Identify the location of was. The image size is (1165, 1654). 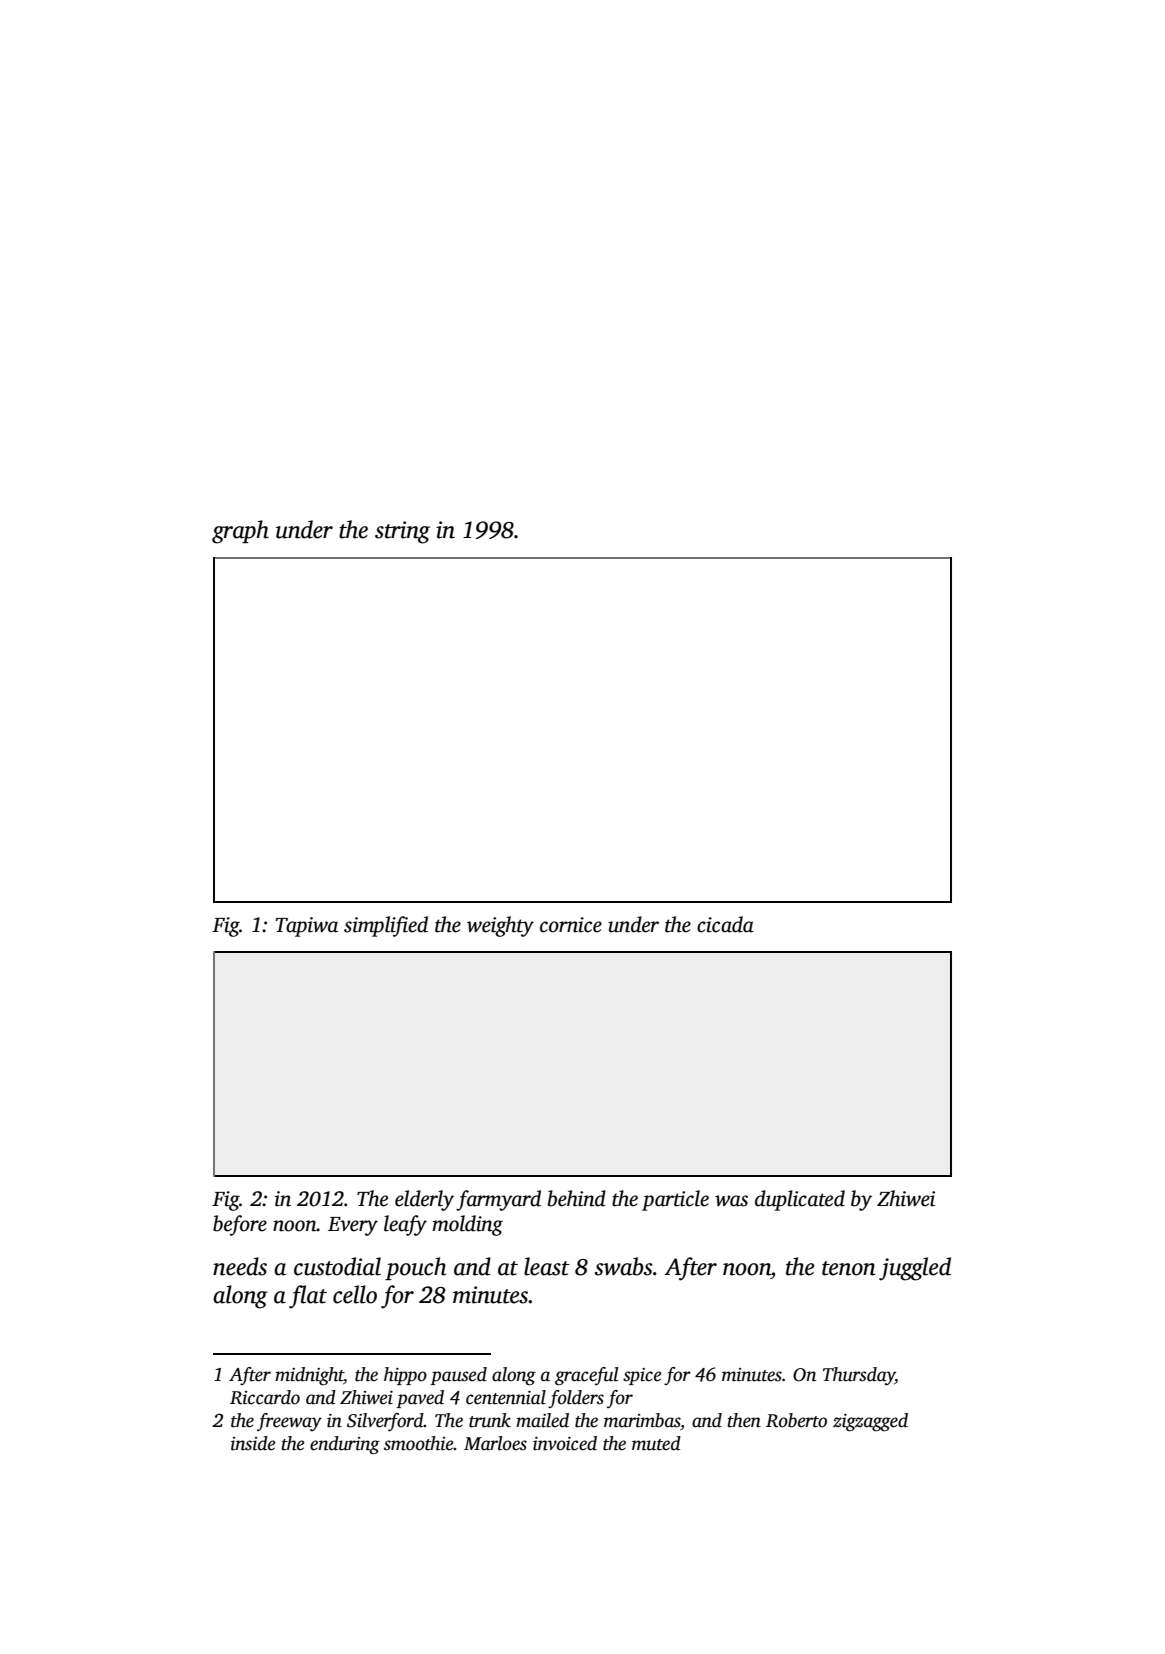
(731, 1201).
